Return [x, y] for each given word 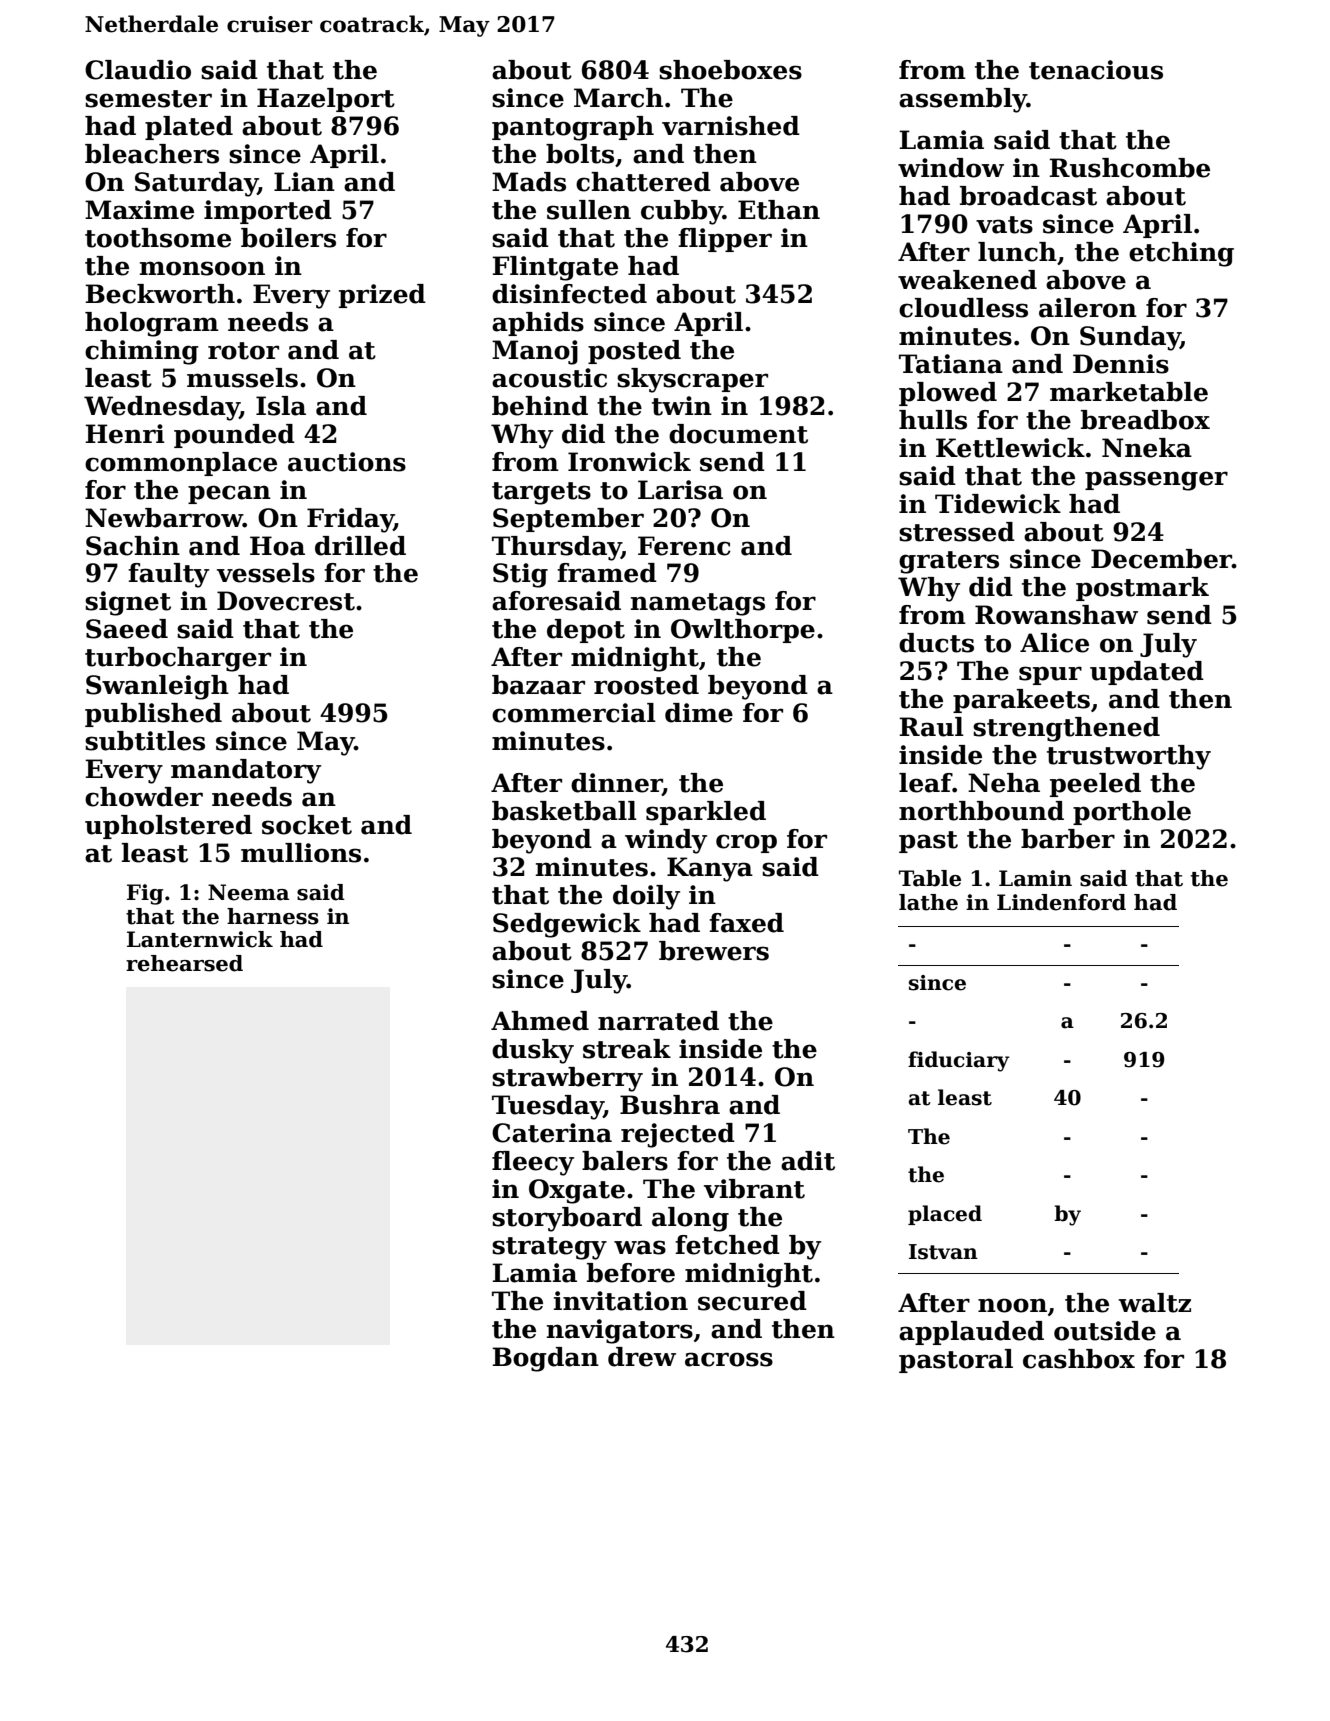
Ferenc [684, 546]
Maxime [139, 210]
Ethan [779, 210]
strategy [549, 1248]
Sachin [133, 546]
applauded [971, 1333]
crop [746, 843]
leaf [925, 783]
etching [1181, 254]
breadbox [1145, 420]
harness [273, 916]
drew [642, 1357]
